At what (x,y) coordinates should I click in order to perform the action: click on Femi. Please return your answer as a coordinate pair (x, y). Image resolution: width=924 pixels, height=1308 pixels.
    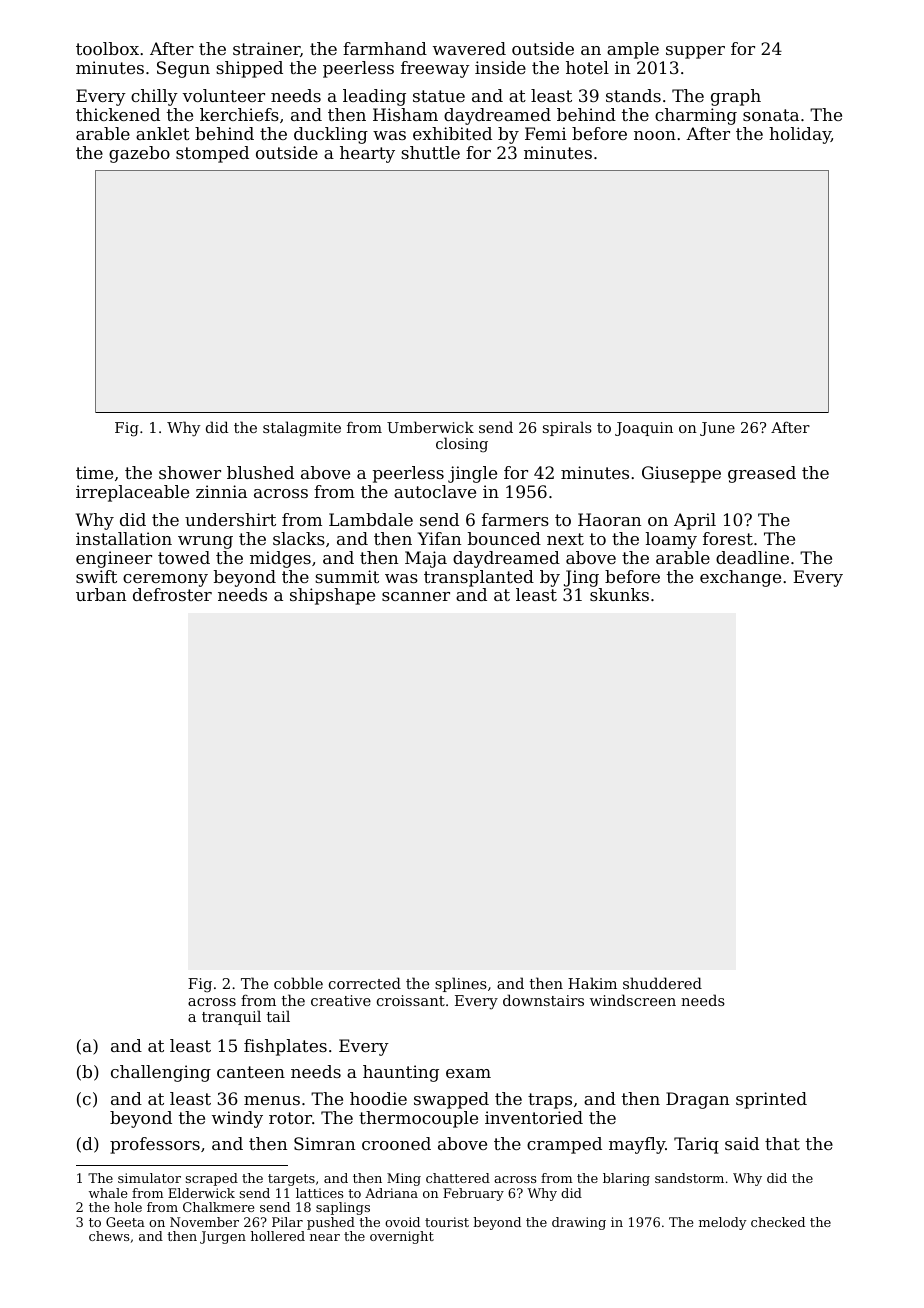
    Looking at the image, I should click on (546, 133).
